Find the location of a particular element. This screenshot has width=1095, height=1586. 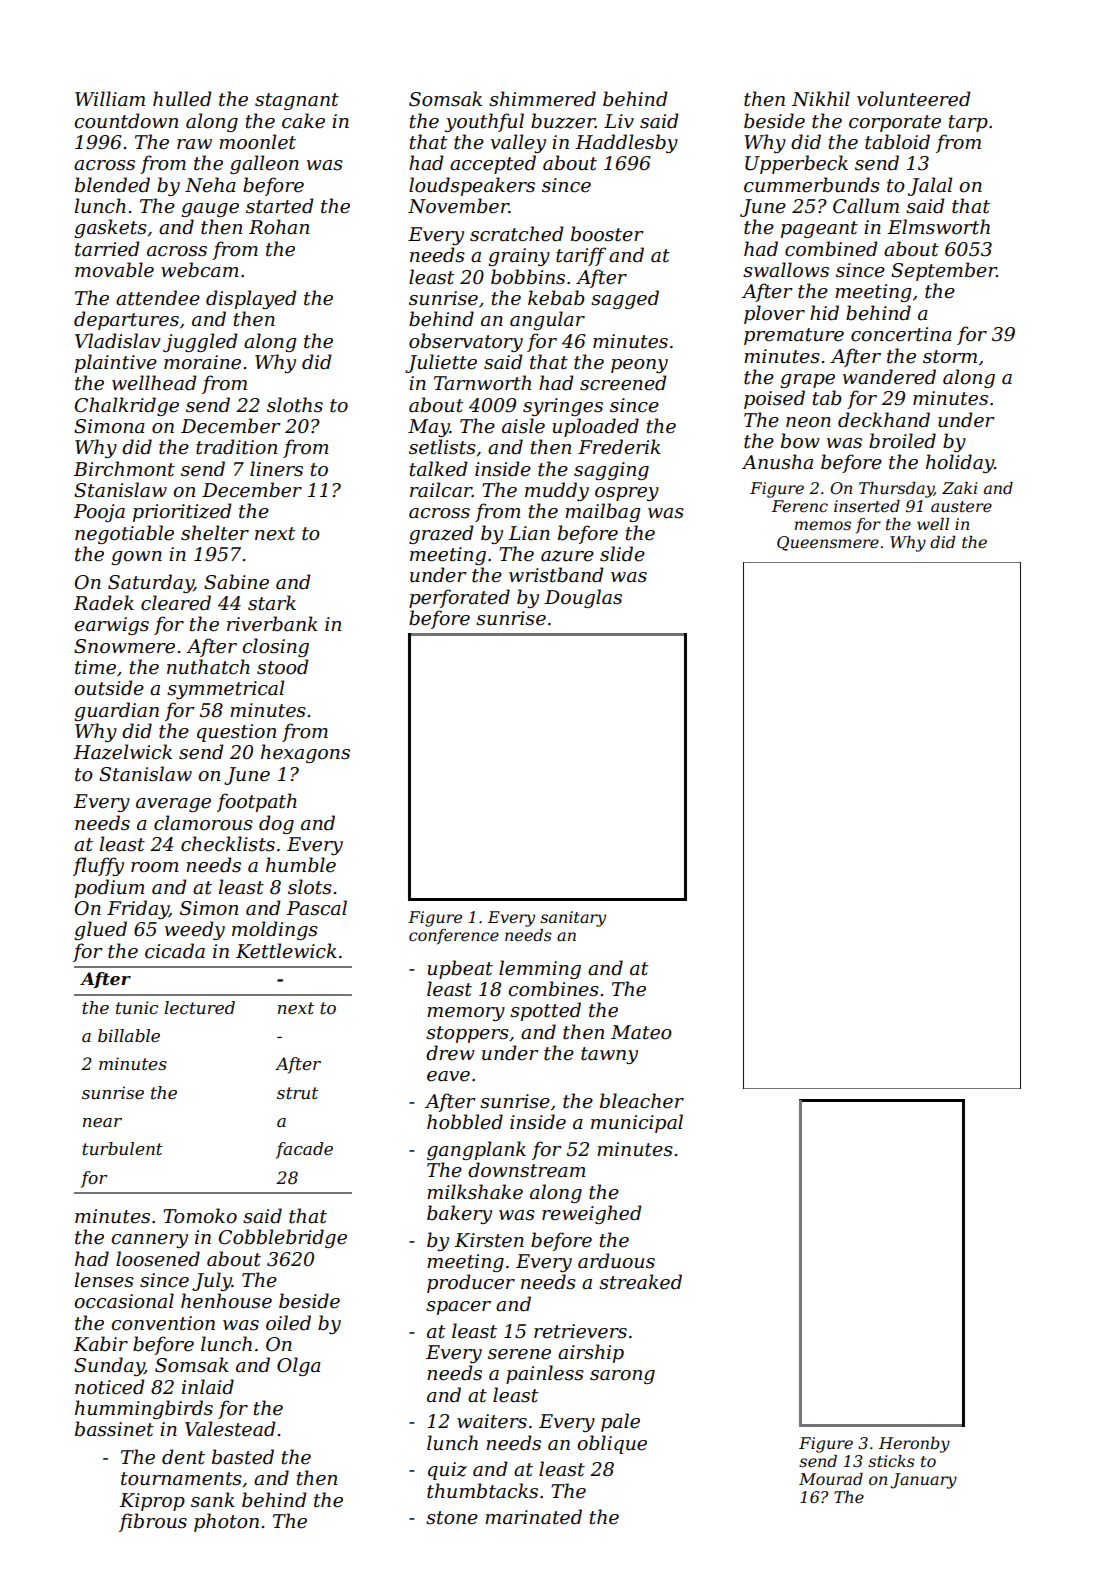

hulled is located at coordinates (182, 99).
